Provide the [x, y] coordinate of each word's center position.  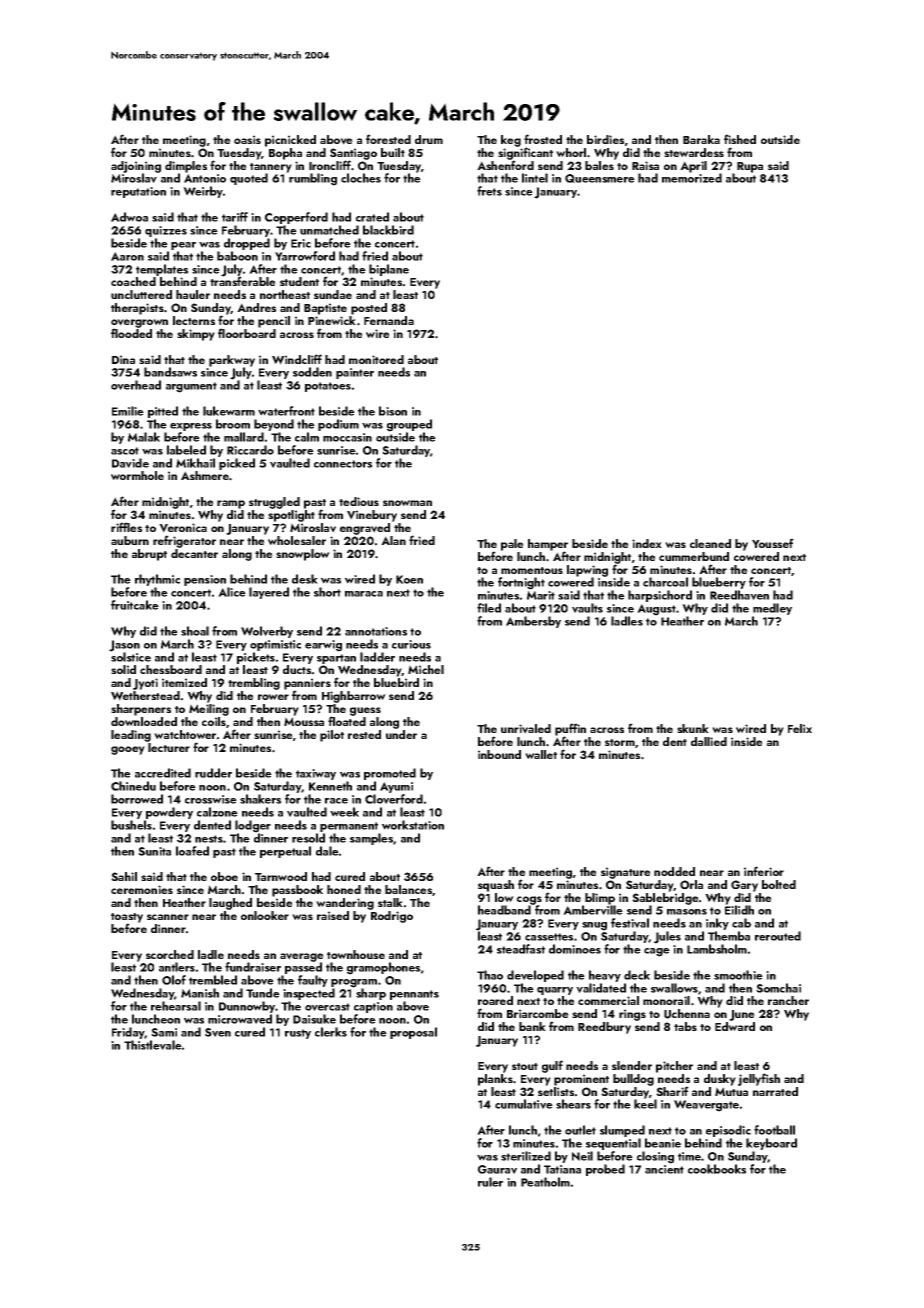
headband [504, 910]
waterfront [286, 411]
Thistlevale [153, 1045]
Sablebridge [665, 899]
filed [489, 608]
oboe [224, 876]
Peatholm [545, 1182]
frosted [543, 139]
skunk [693, 728]
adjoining [136, 167]
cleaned [710, 543]
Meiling [209, 710]
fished [740, 139]
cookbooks [717, 1169]
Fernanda [389, 320]
